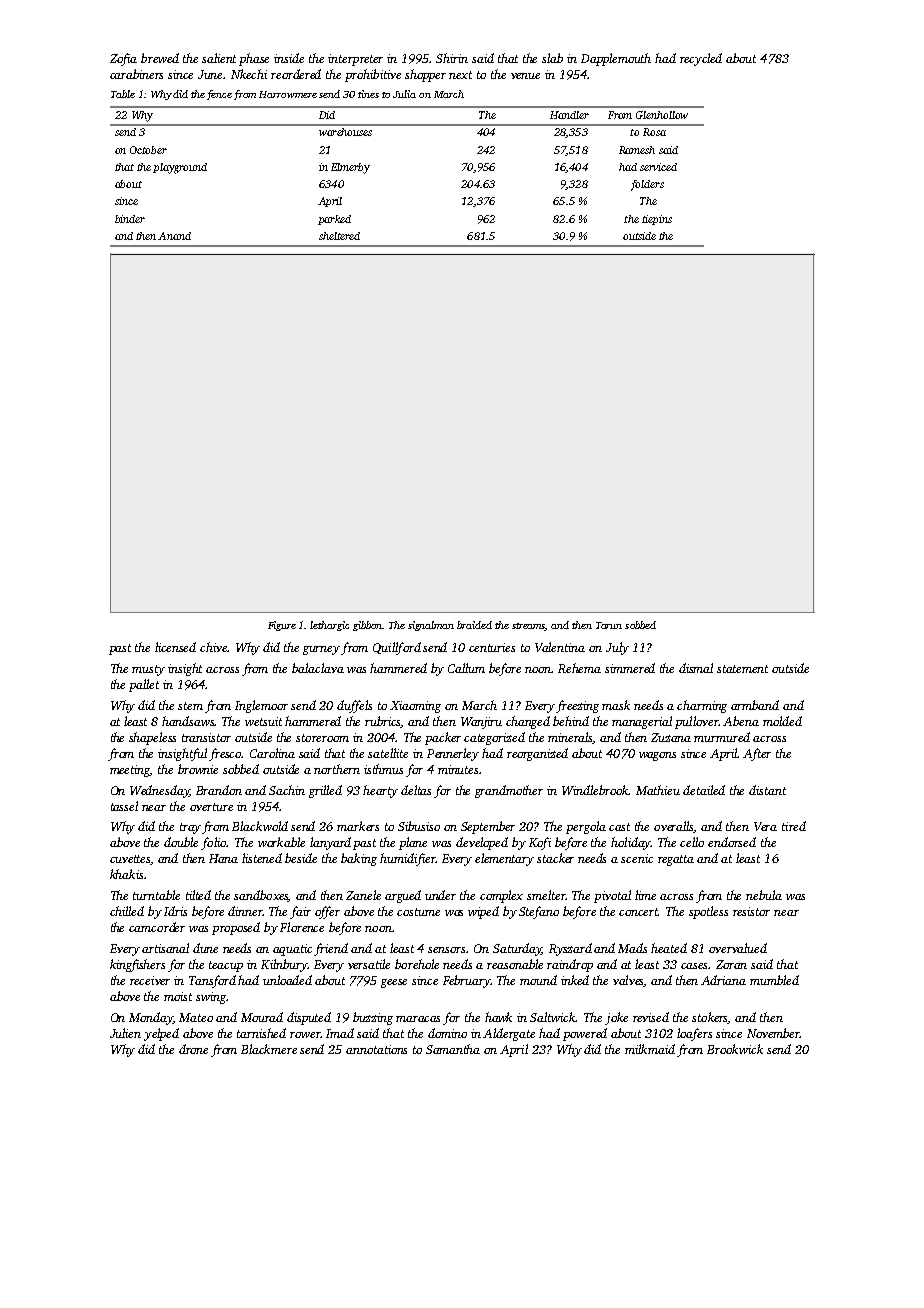 This image has width=924, height=1308. Describe the element at coordinates (767, 790) in the image. I see `distant` at that location.
